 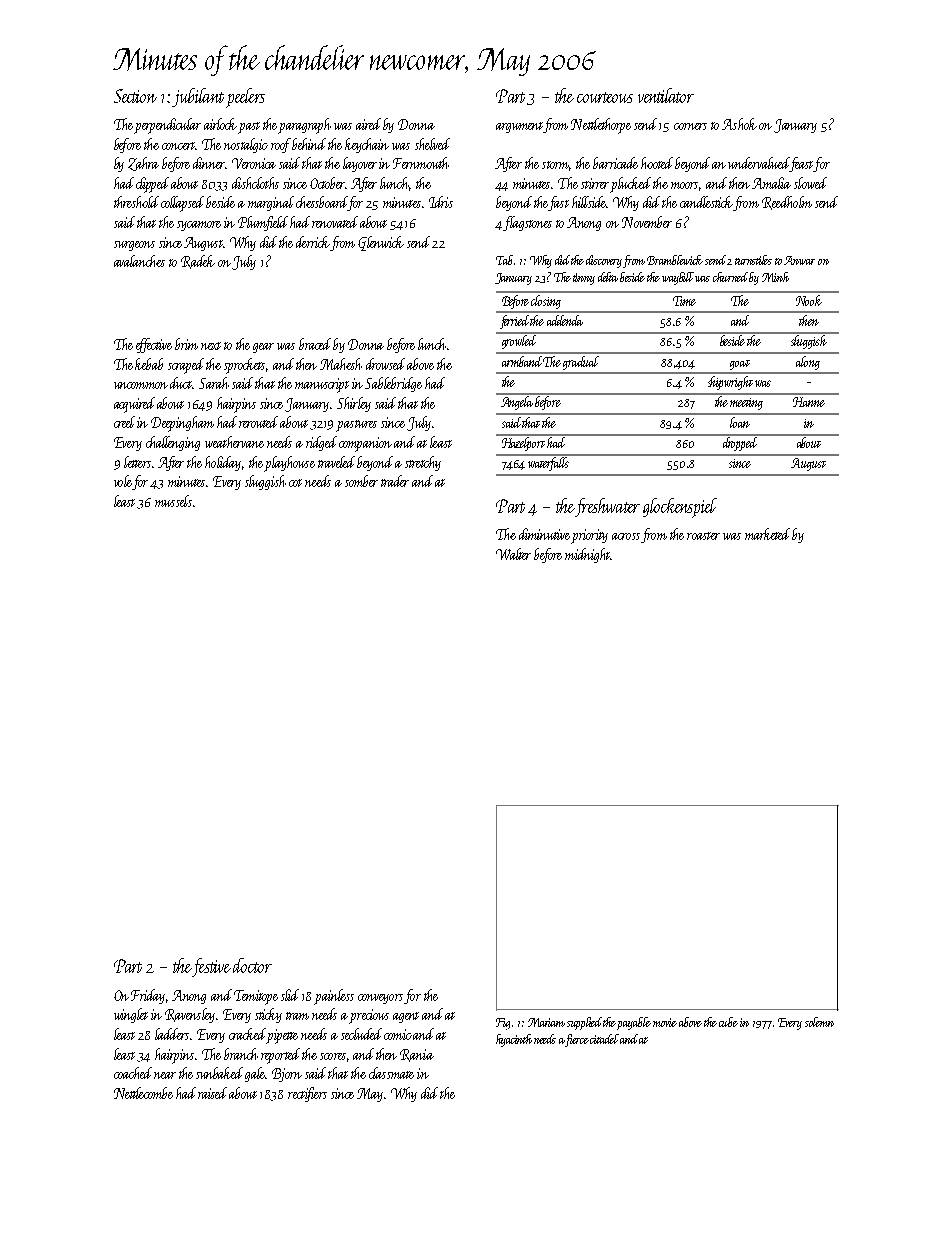 What do you see at coordinates (767, 534) in the image?
I see `marketed` at bounding box center [767, 534].
